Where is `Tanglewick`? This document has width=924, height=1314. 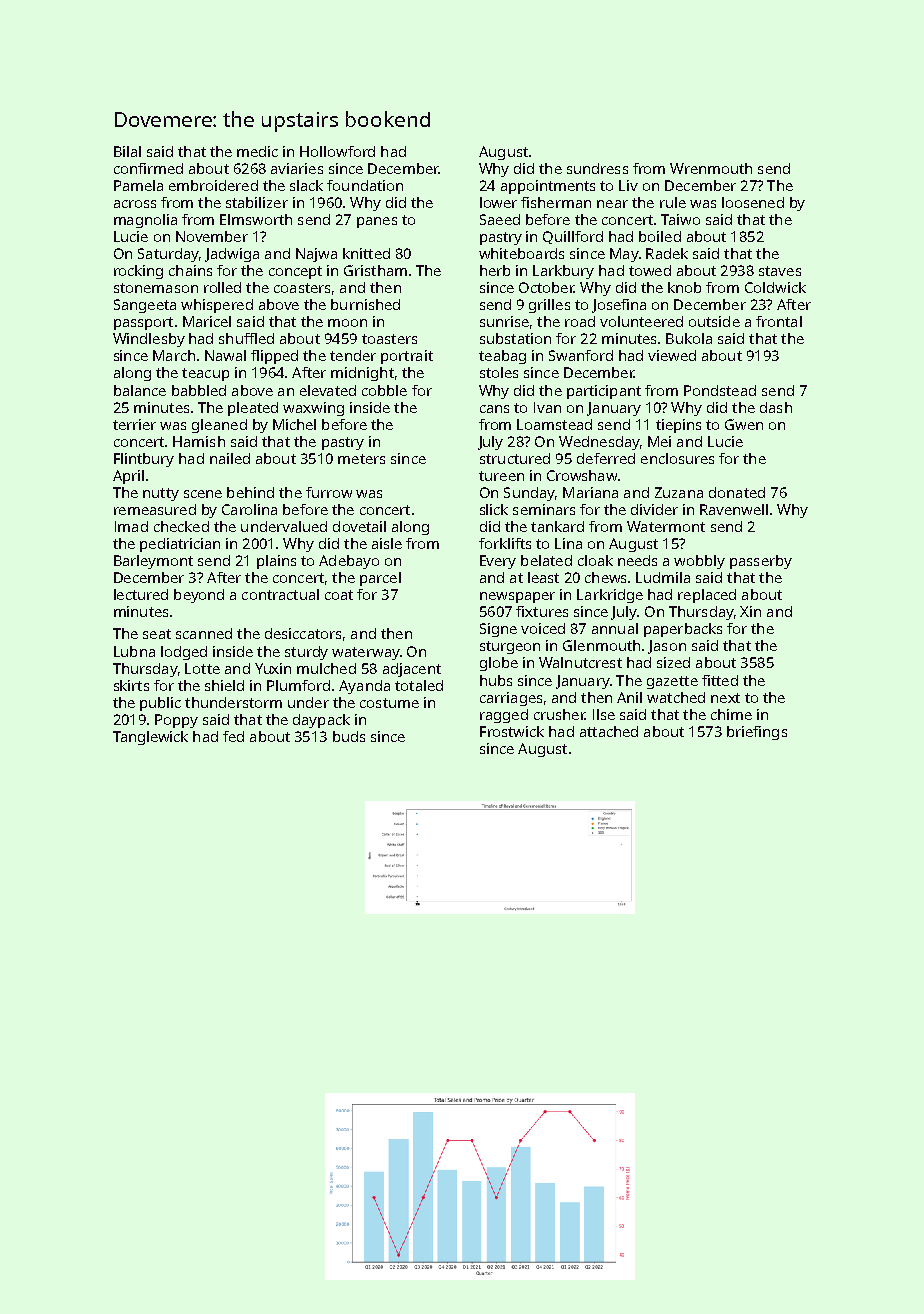
Tanglewick is located at coordinates (150, 738).
